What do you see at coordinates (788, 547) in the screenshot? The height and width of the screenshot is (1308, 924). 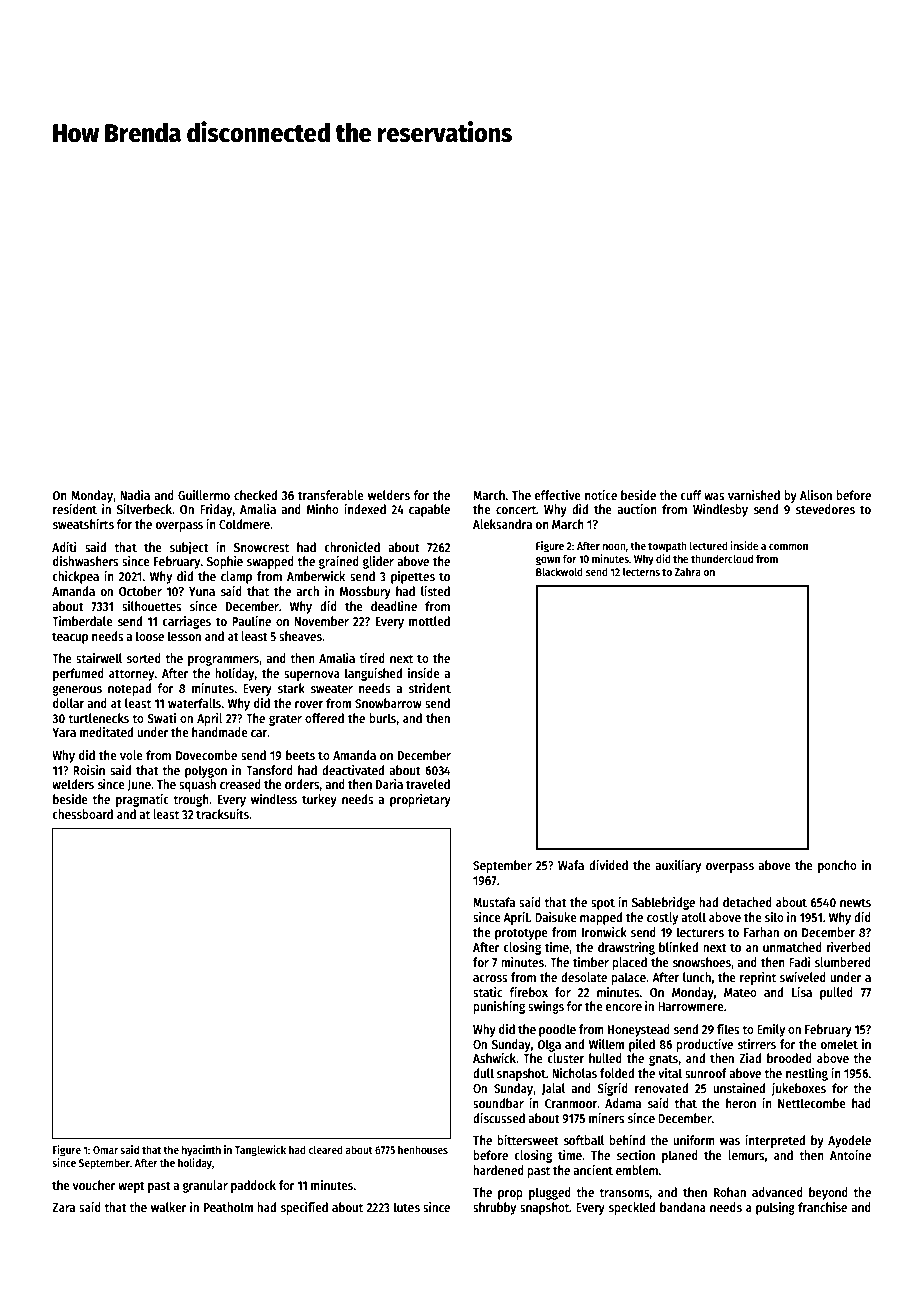 I see `common` at bounding box center [788, 547].
